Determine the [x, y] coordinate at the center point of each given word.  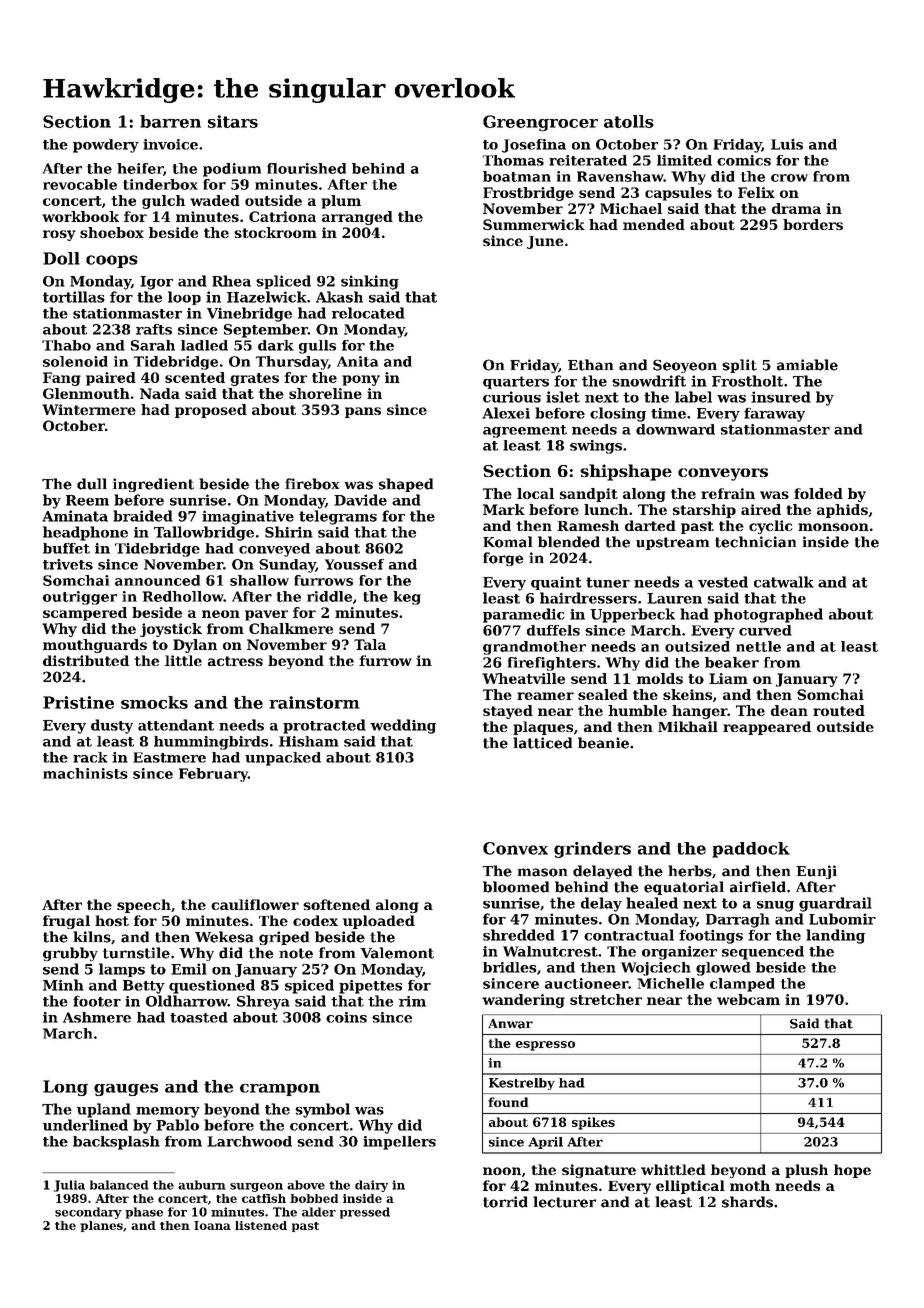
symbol [322, 1110]
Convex [515, 848]
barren [170, 121]
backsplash [116, 1143]
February [213, 775]
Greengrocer [540, 123]
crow [789, 178]
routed [839, 710]
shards [747, 1202]
